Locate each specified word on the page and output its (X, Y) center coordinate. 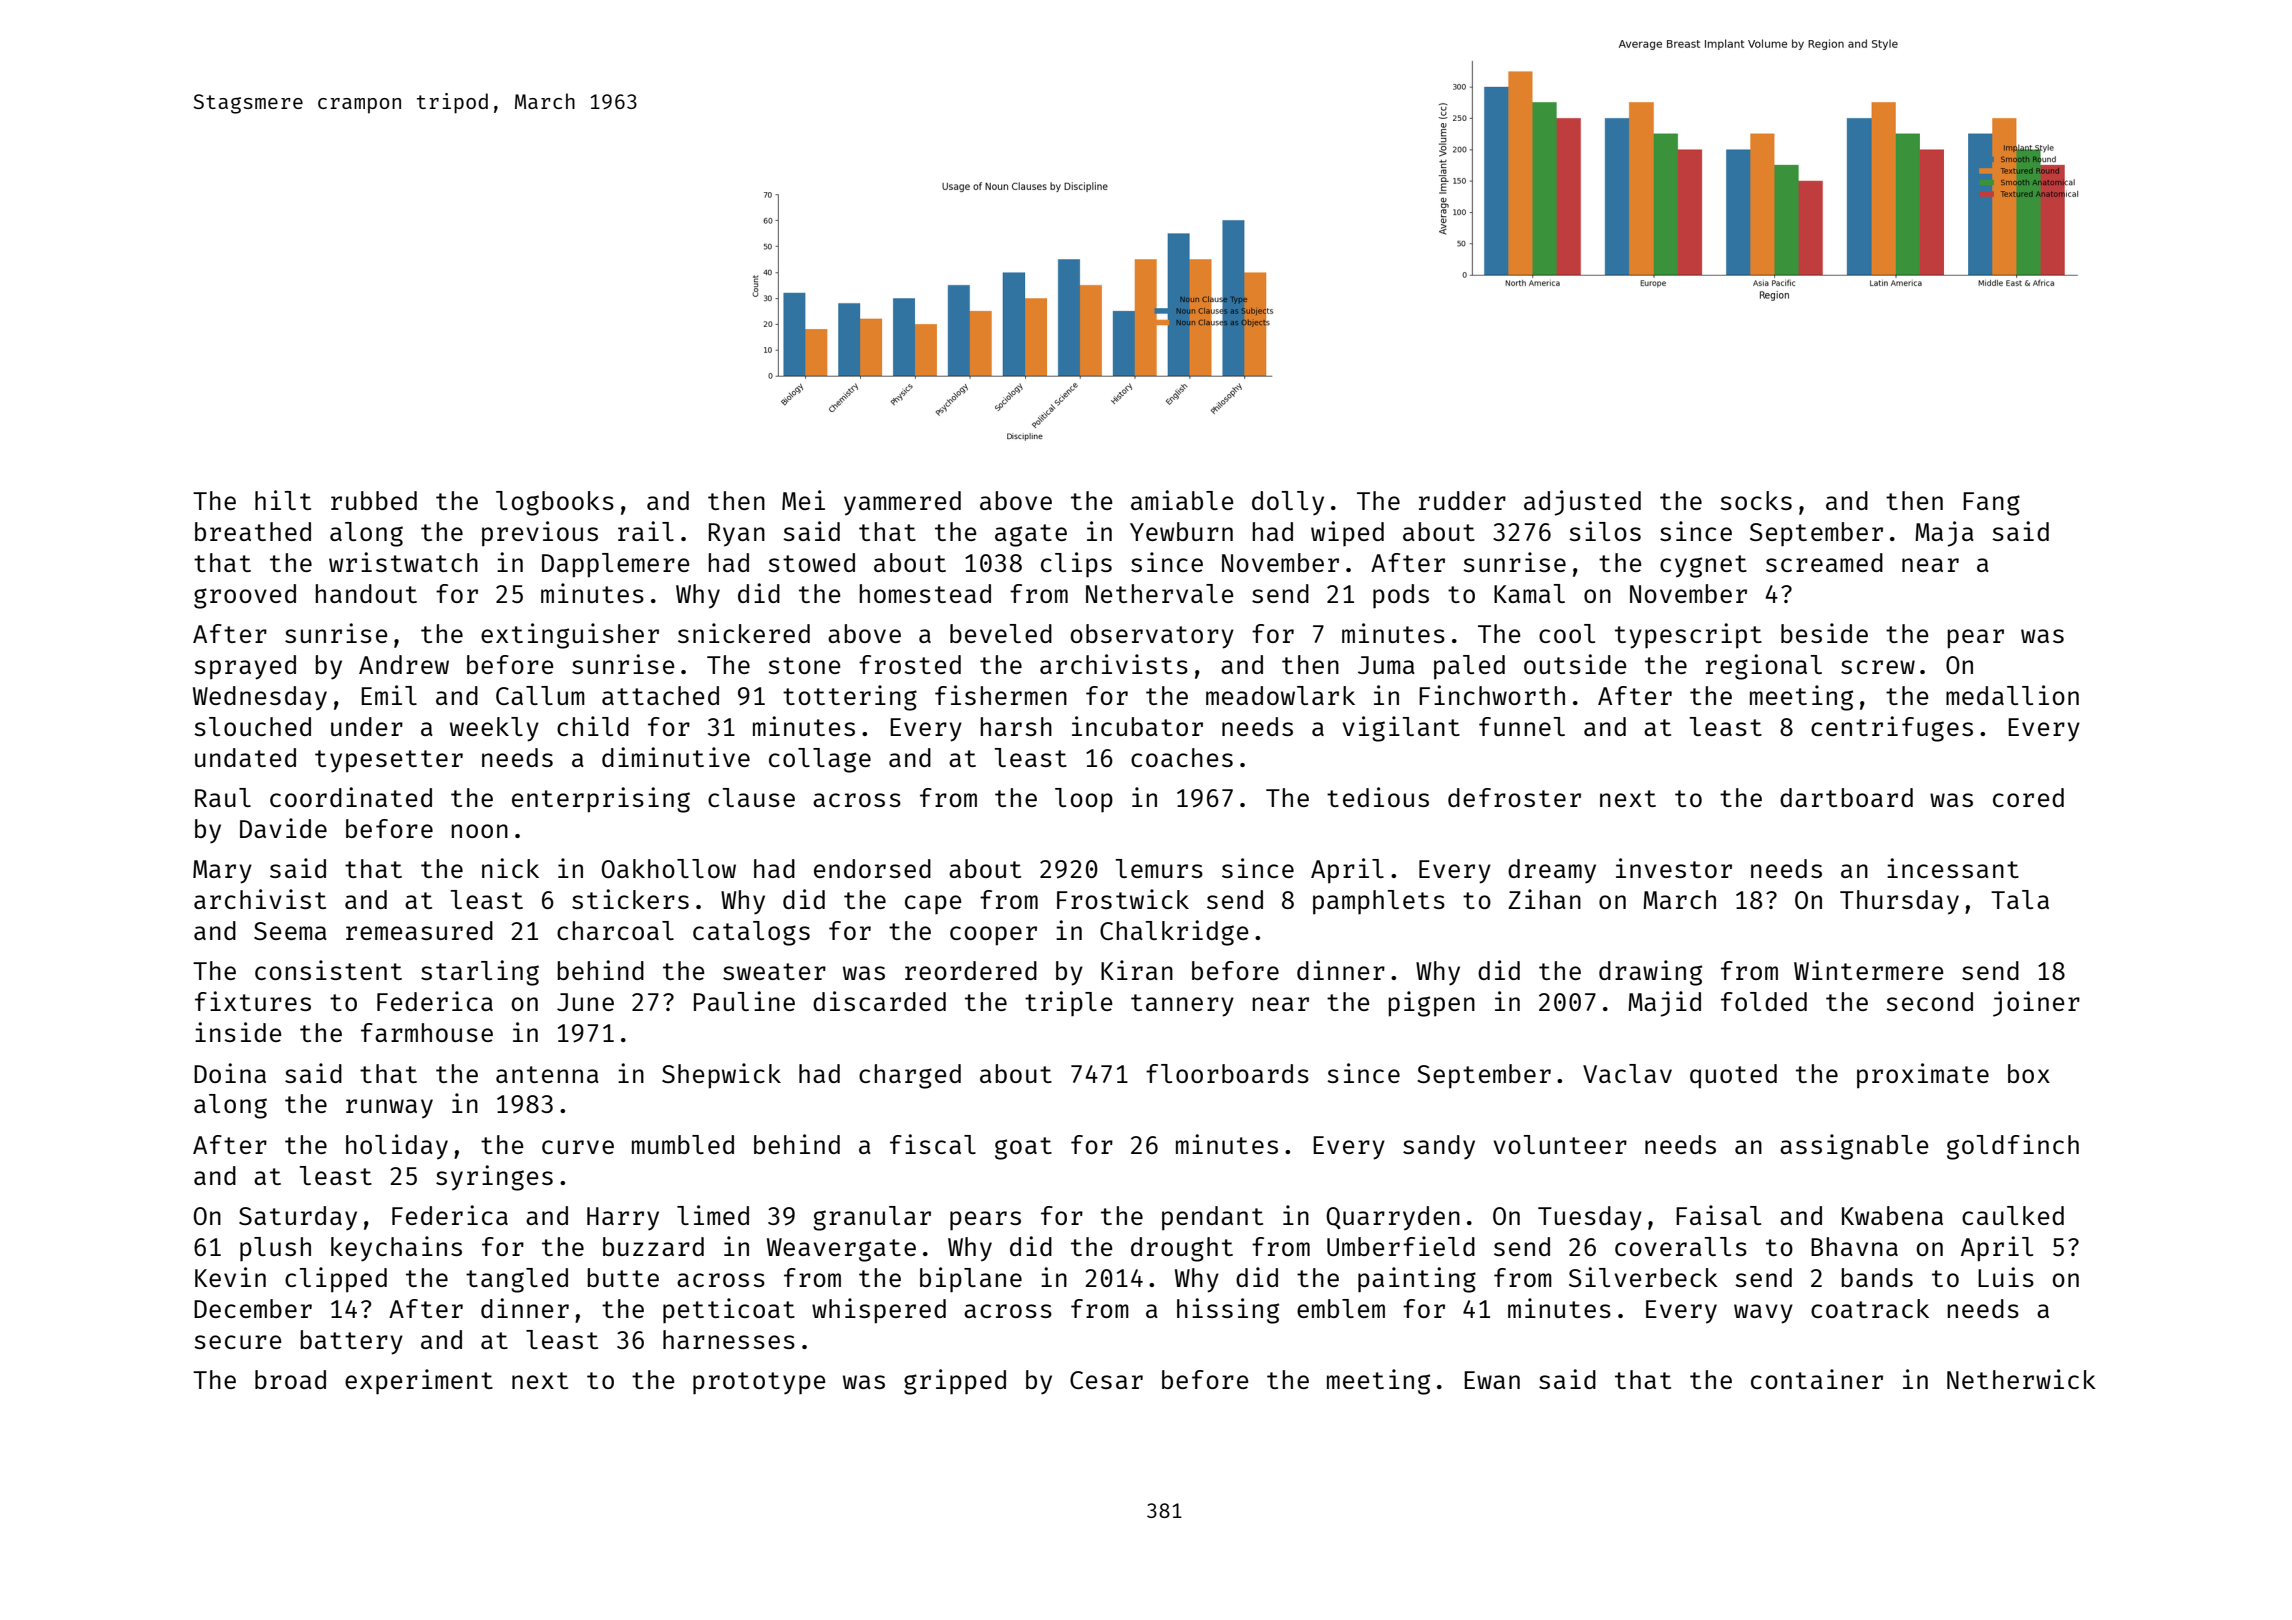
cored (2028, 797)
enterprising (601, 800)
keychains (396, 1249)
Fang (1991, 504)
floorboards (1227, 1073)
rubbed (374, 500)
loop (1084, 800)
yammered (902, 503)
